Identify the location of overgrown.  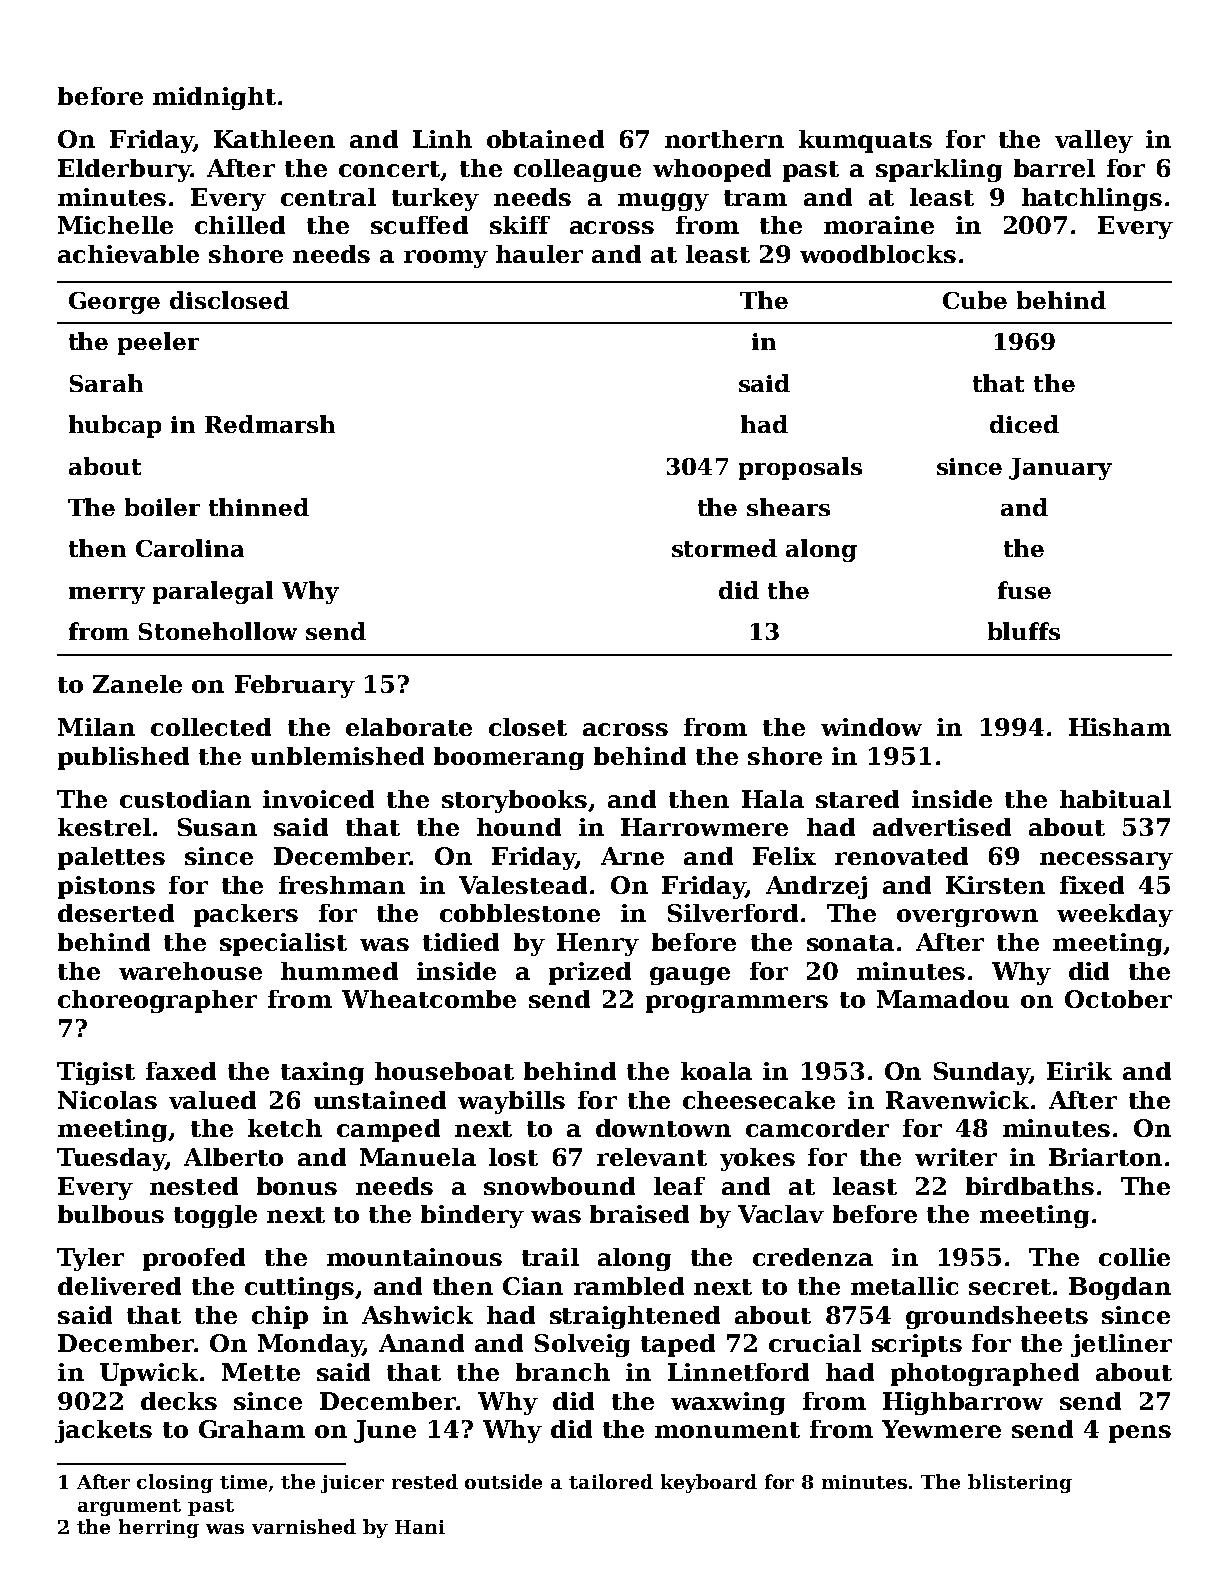
(967, 918).
